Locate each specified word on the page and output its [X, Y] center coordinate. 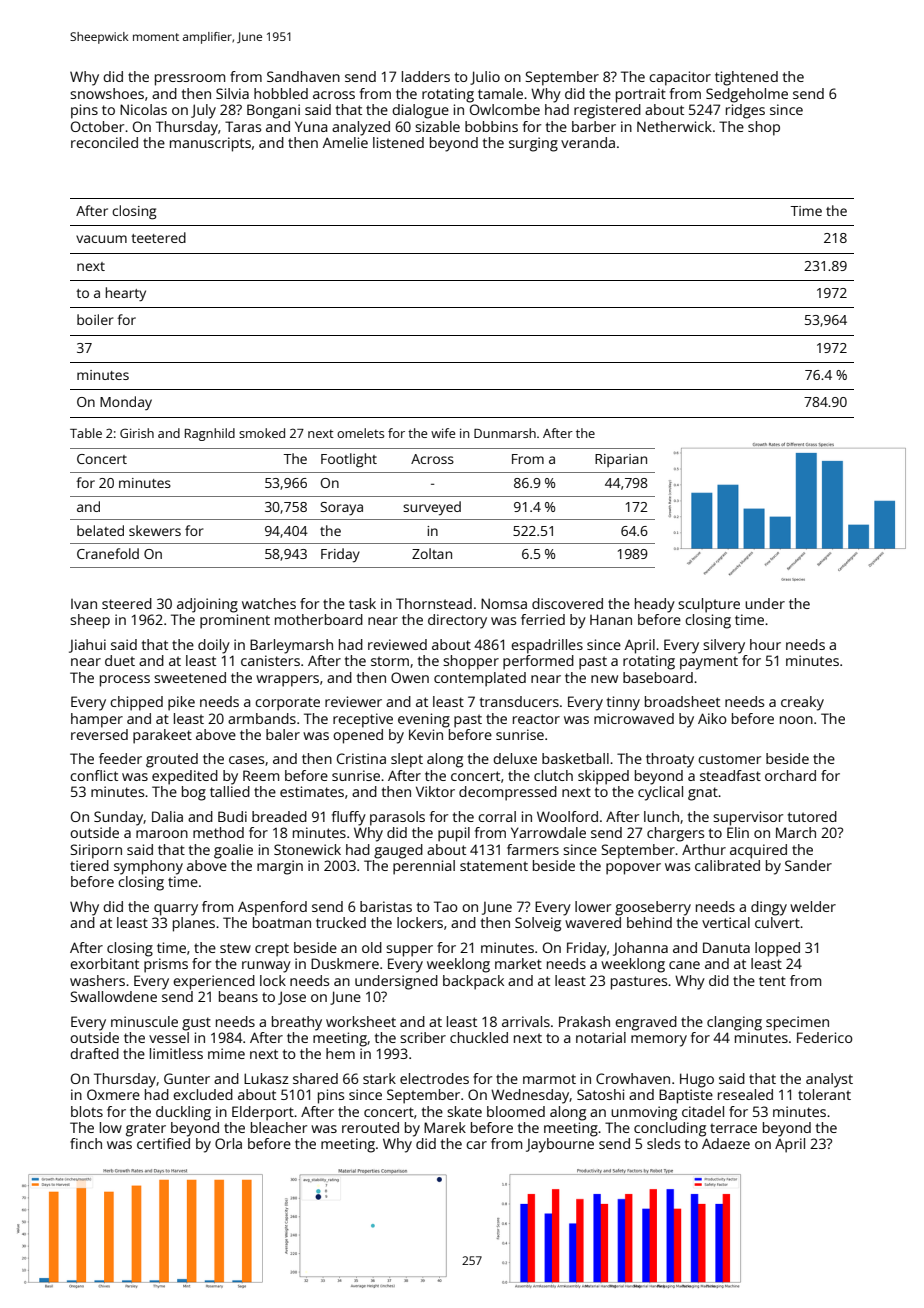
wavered [593, 922]
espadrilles [547, 646]
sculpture [709, 605]
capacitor [680, 78]
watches [269, 603]
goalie [233, 851]
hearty [126, 294]
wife [443, 433]
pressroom [190, 80]
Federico [825, 1037]
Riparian [621, 460]
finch [86, 1143]
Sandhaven [303, 76]
